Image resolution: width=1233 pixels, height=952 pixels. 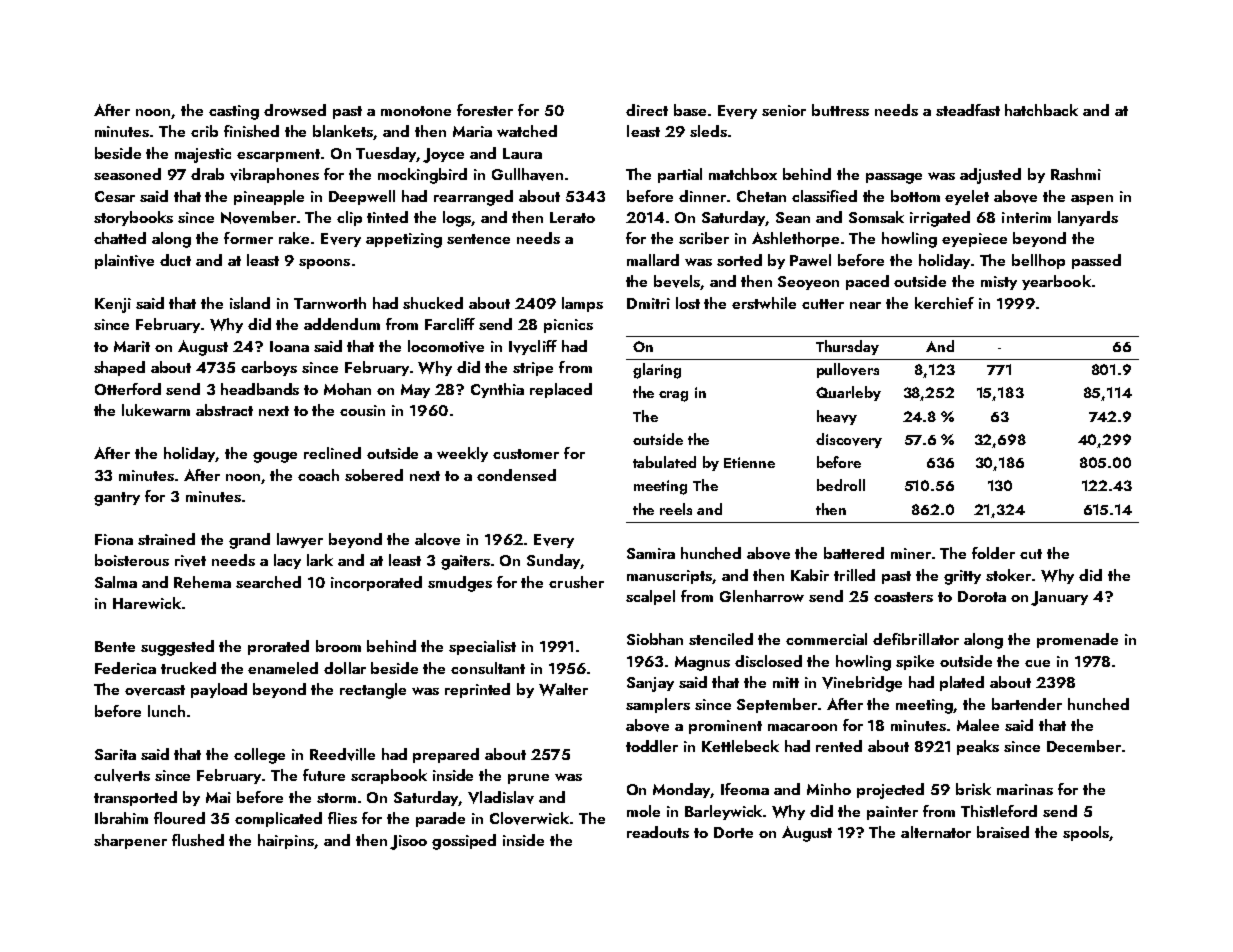 I want to click on interim, so click(x=1026, y=217).
